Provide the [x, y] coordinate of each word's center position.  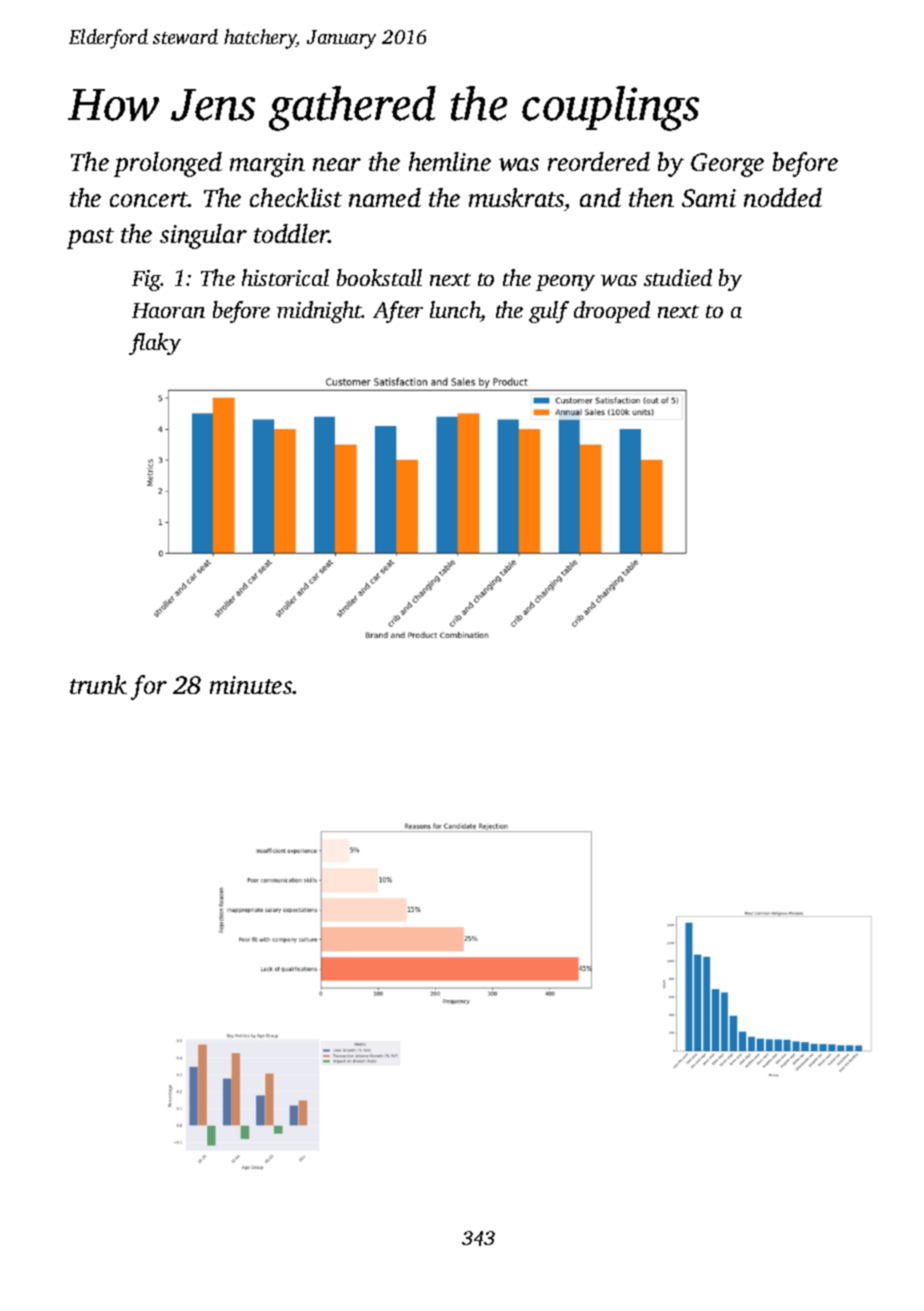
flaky [155, 344]
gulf [549, 312]
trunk [98, 684]
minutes [251, 685]
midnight [319, 312]
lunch [455, 311]
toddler [291, 233]
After [398, 312]
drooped [612, 312]
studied [678, 277]
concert [149, 199]
